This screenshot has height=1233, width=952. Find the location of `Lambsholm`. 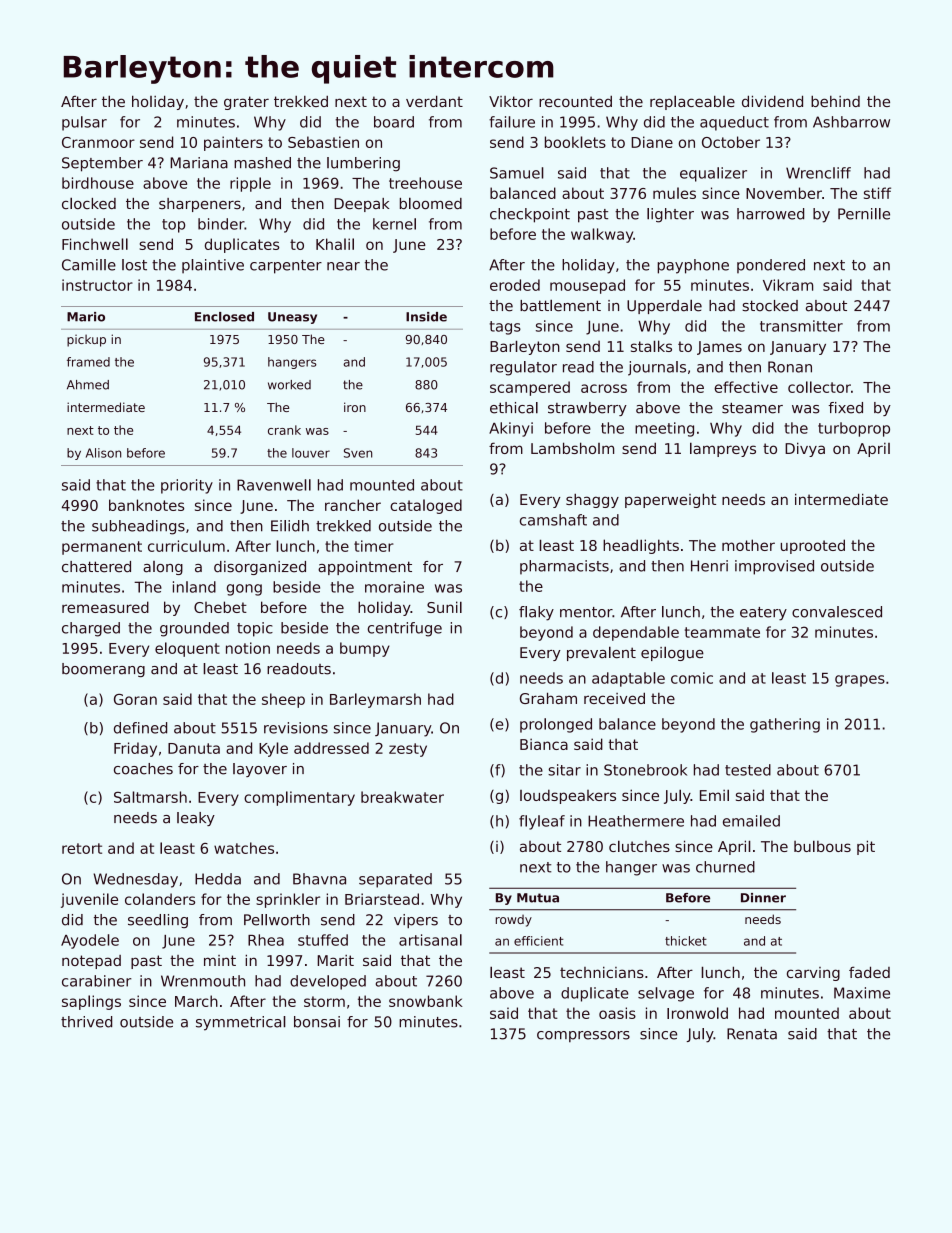

Lambsholm is located at coordinates (572, 448).
